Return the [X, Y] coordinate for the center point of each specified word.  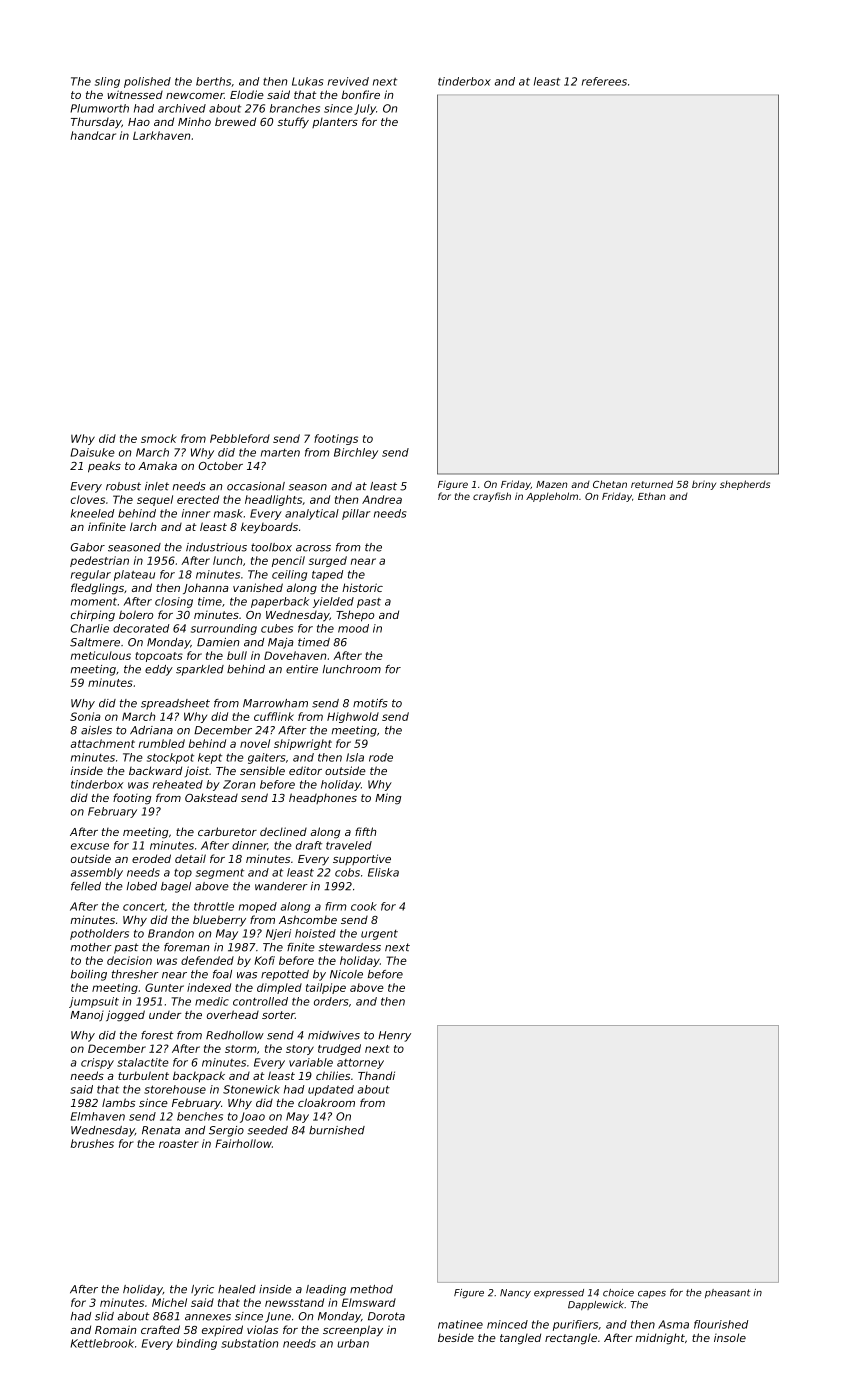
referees [604, 81]
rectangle [571, 1339]
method [371, 1289]
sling [107, 82]
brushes [92, 1143]
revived [348, 81]
